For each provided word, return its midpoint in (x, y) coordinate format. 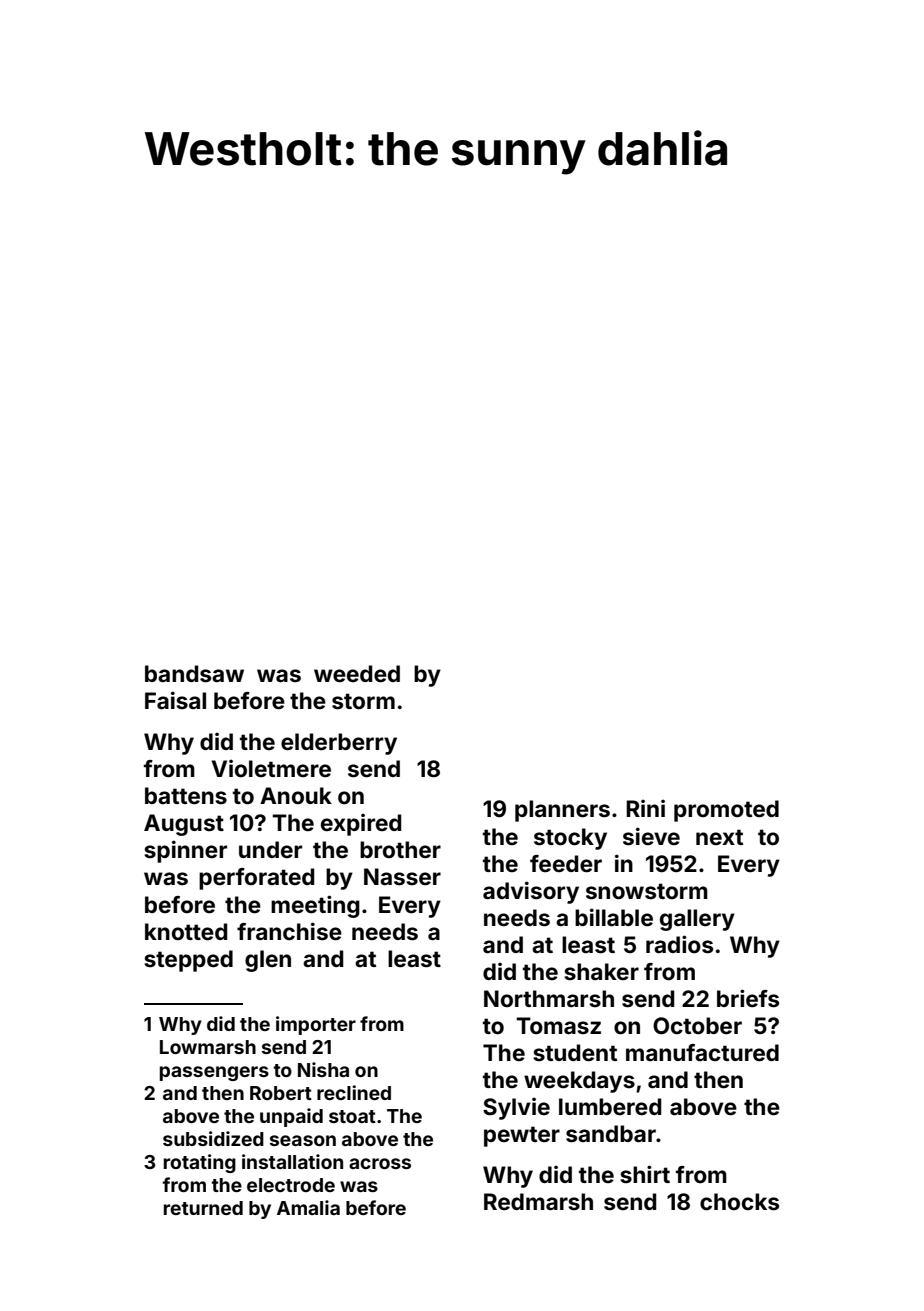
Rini (645, 808)
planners (562, 811)
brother (400, 850)
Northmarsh (549, 999)
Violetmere (271, 769)
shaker (601, 972)
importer (316, 1025)
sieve (651, 836)
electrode (291, 1185)
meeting (315, 906)
